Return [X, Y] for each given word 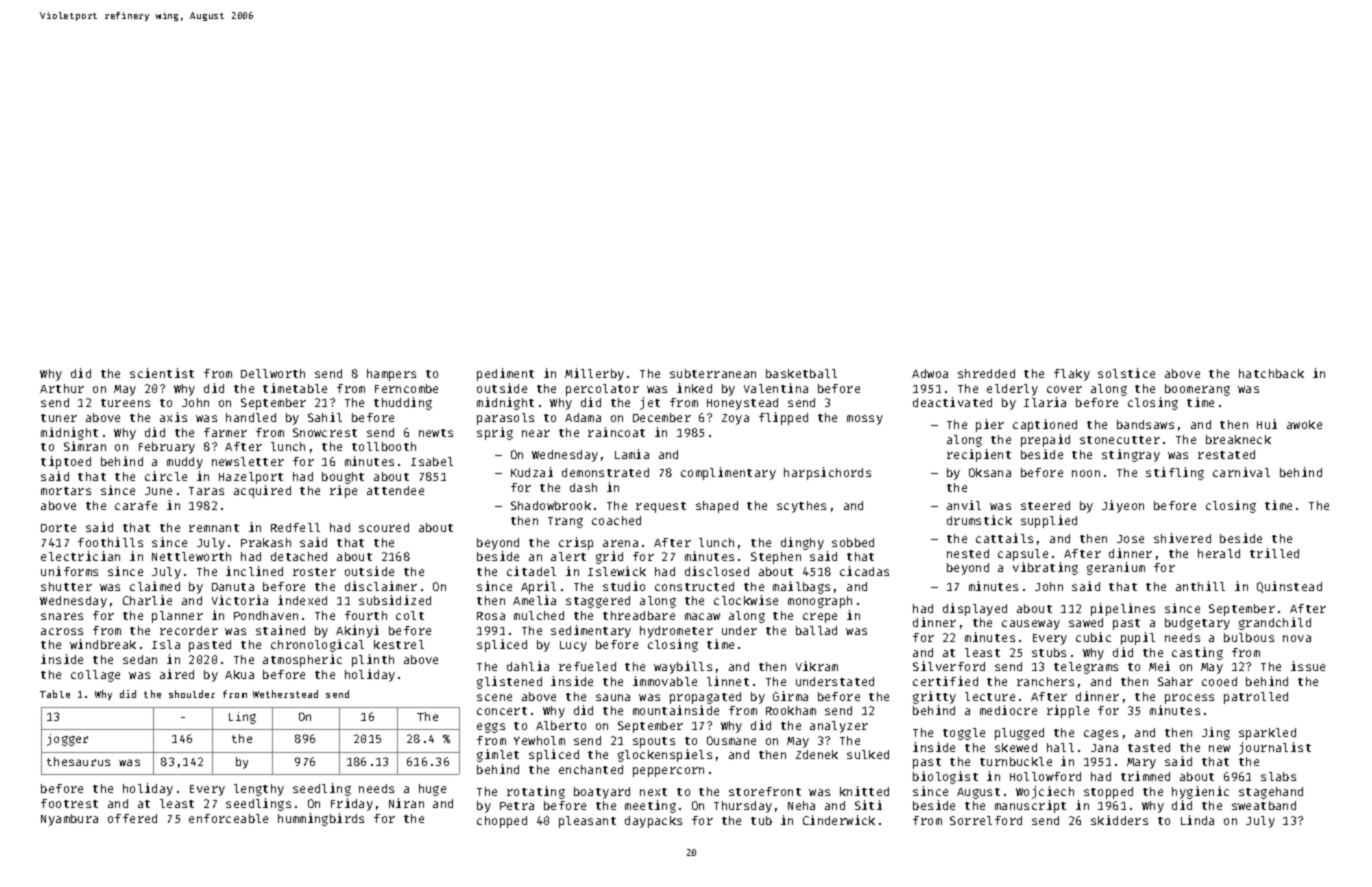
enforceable [228, 818]
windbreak [103, 644]
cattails [1004, 538]
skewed [1016, 747]
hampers [391, 375]
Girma [790, 696]
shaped [717, 507]
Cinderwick [839, 820]
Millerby [594, 374]
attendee [395, 490]
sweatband [1264, 805]
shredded [986, 373]
